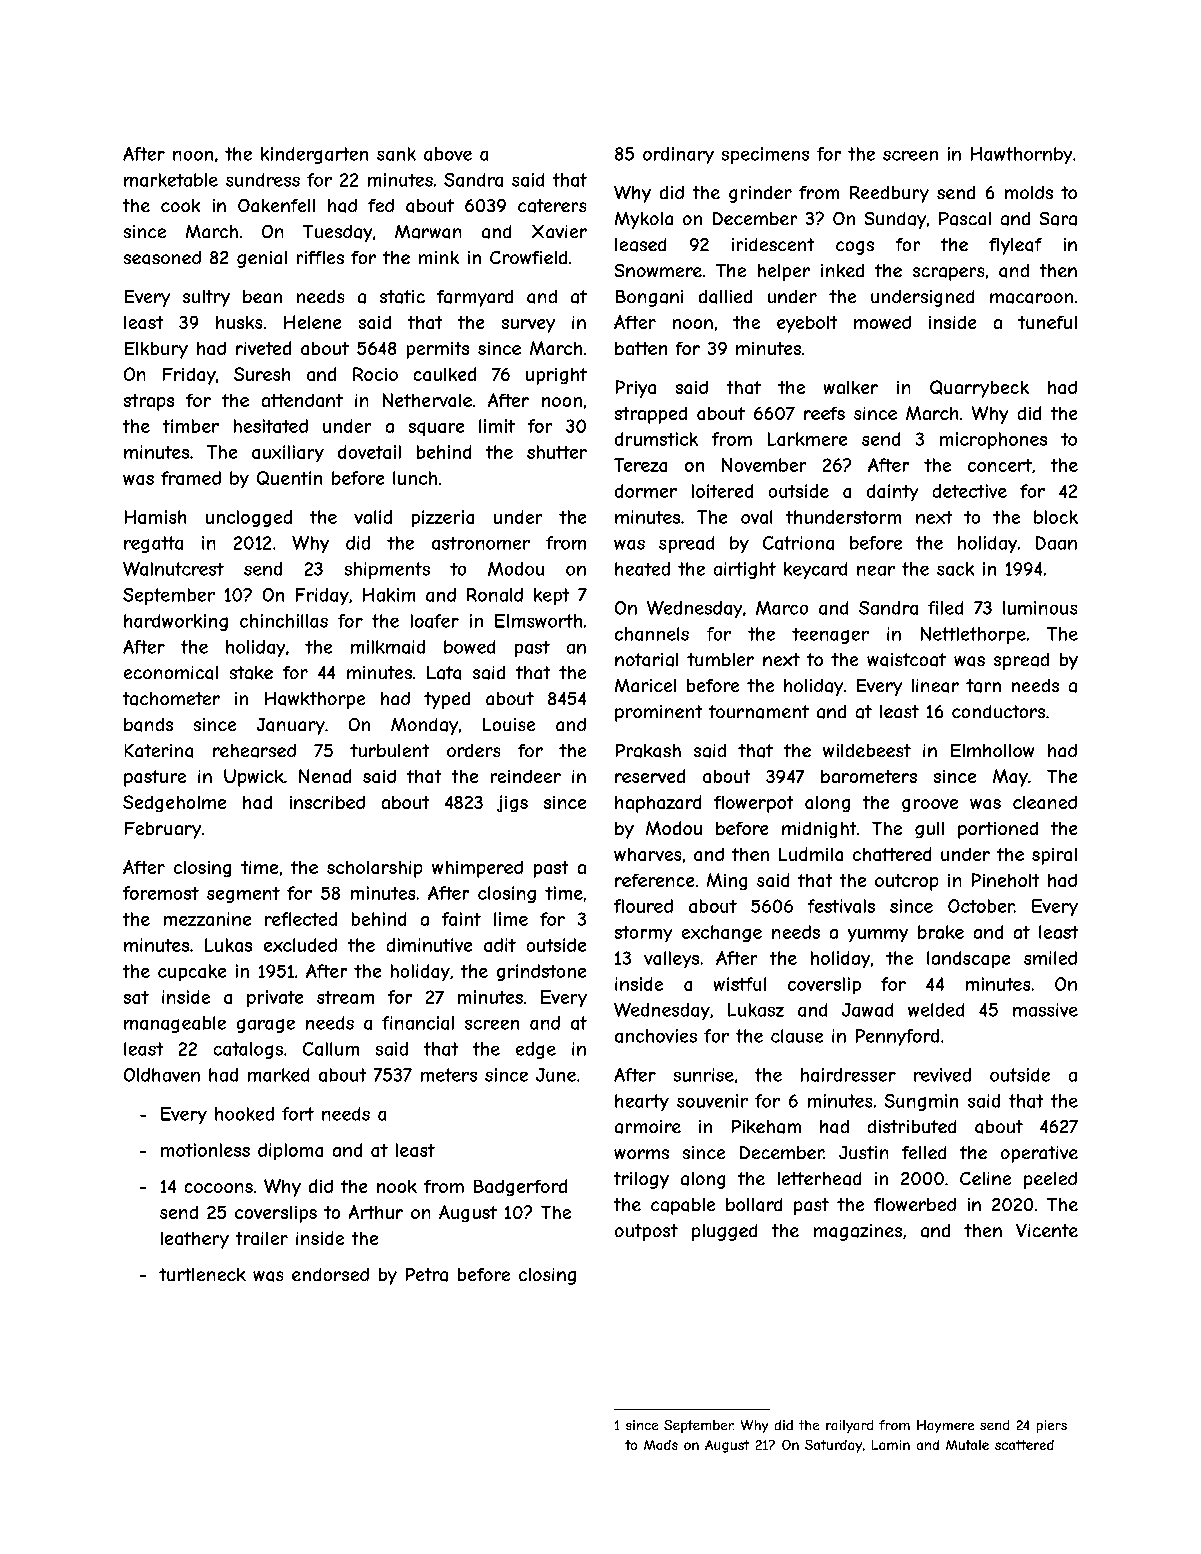 Image resolution: width=1201 pixels, height=1554 pixels. What do you see at coordinates (556, 1075) in the screenshot?
I see `June` at bounding box center [556, 1075].
